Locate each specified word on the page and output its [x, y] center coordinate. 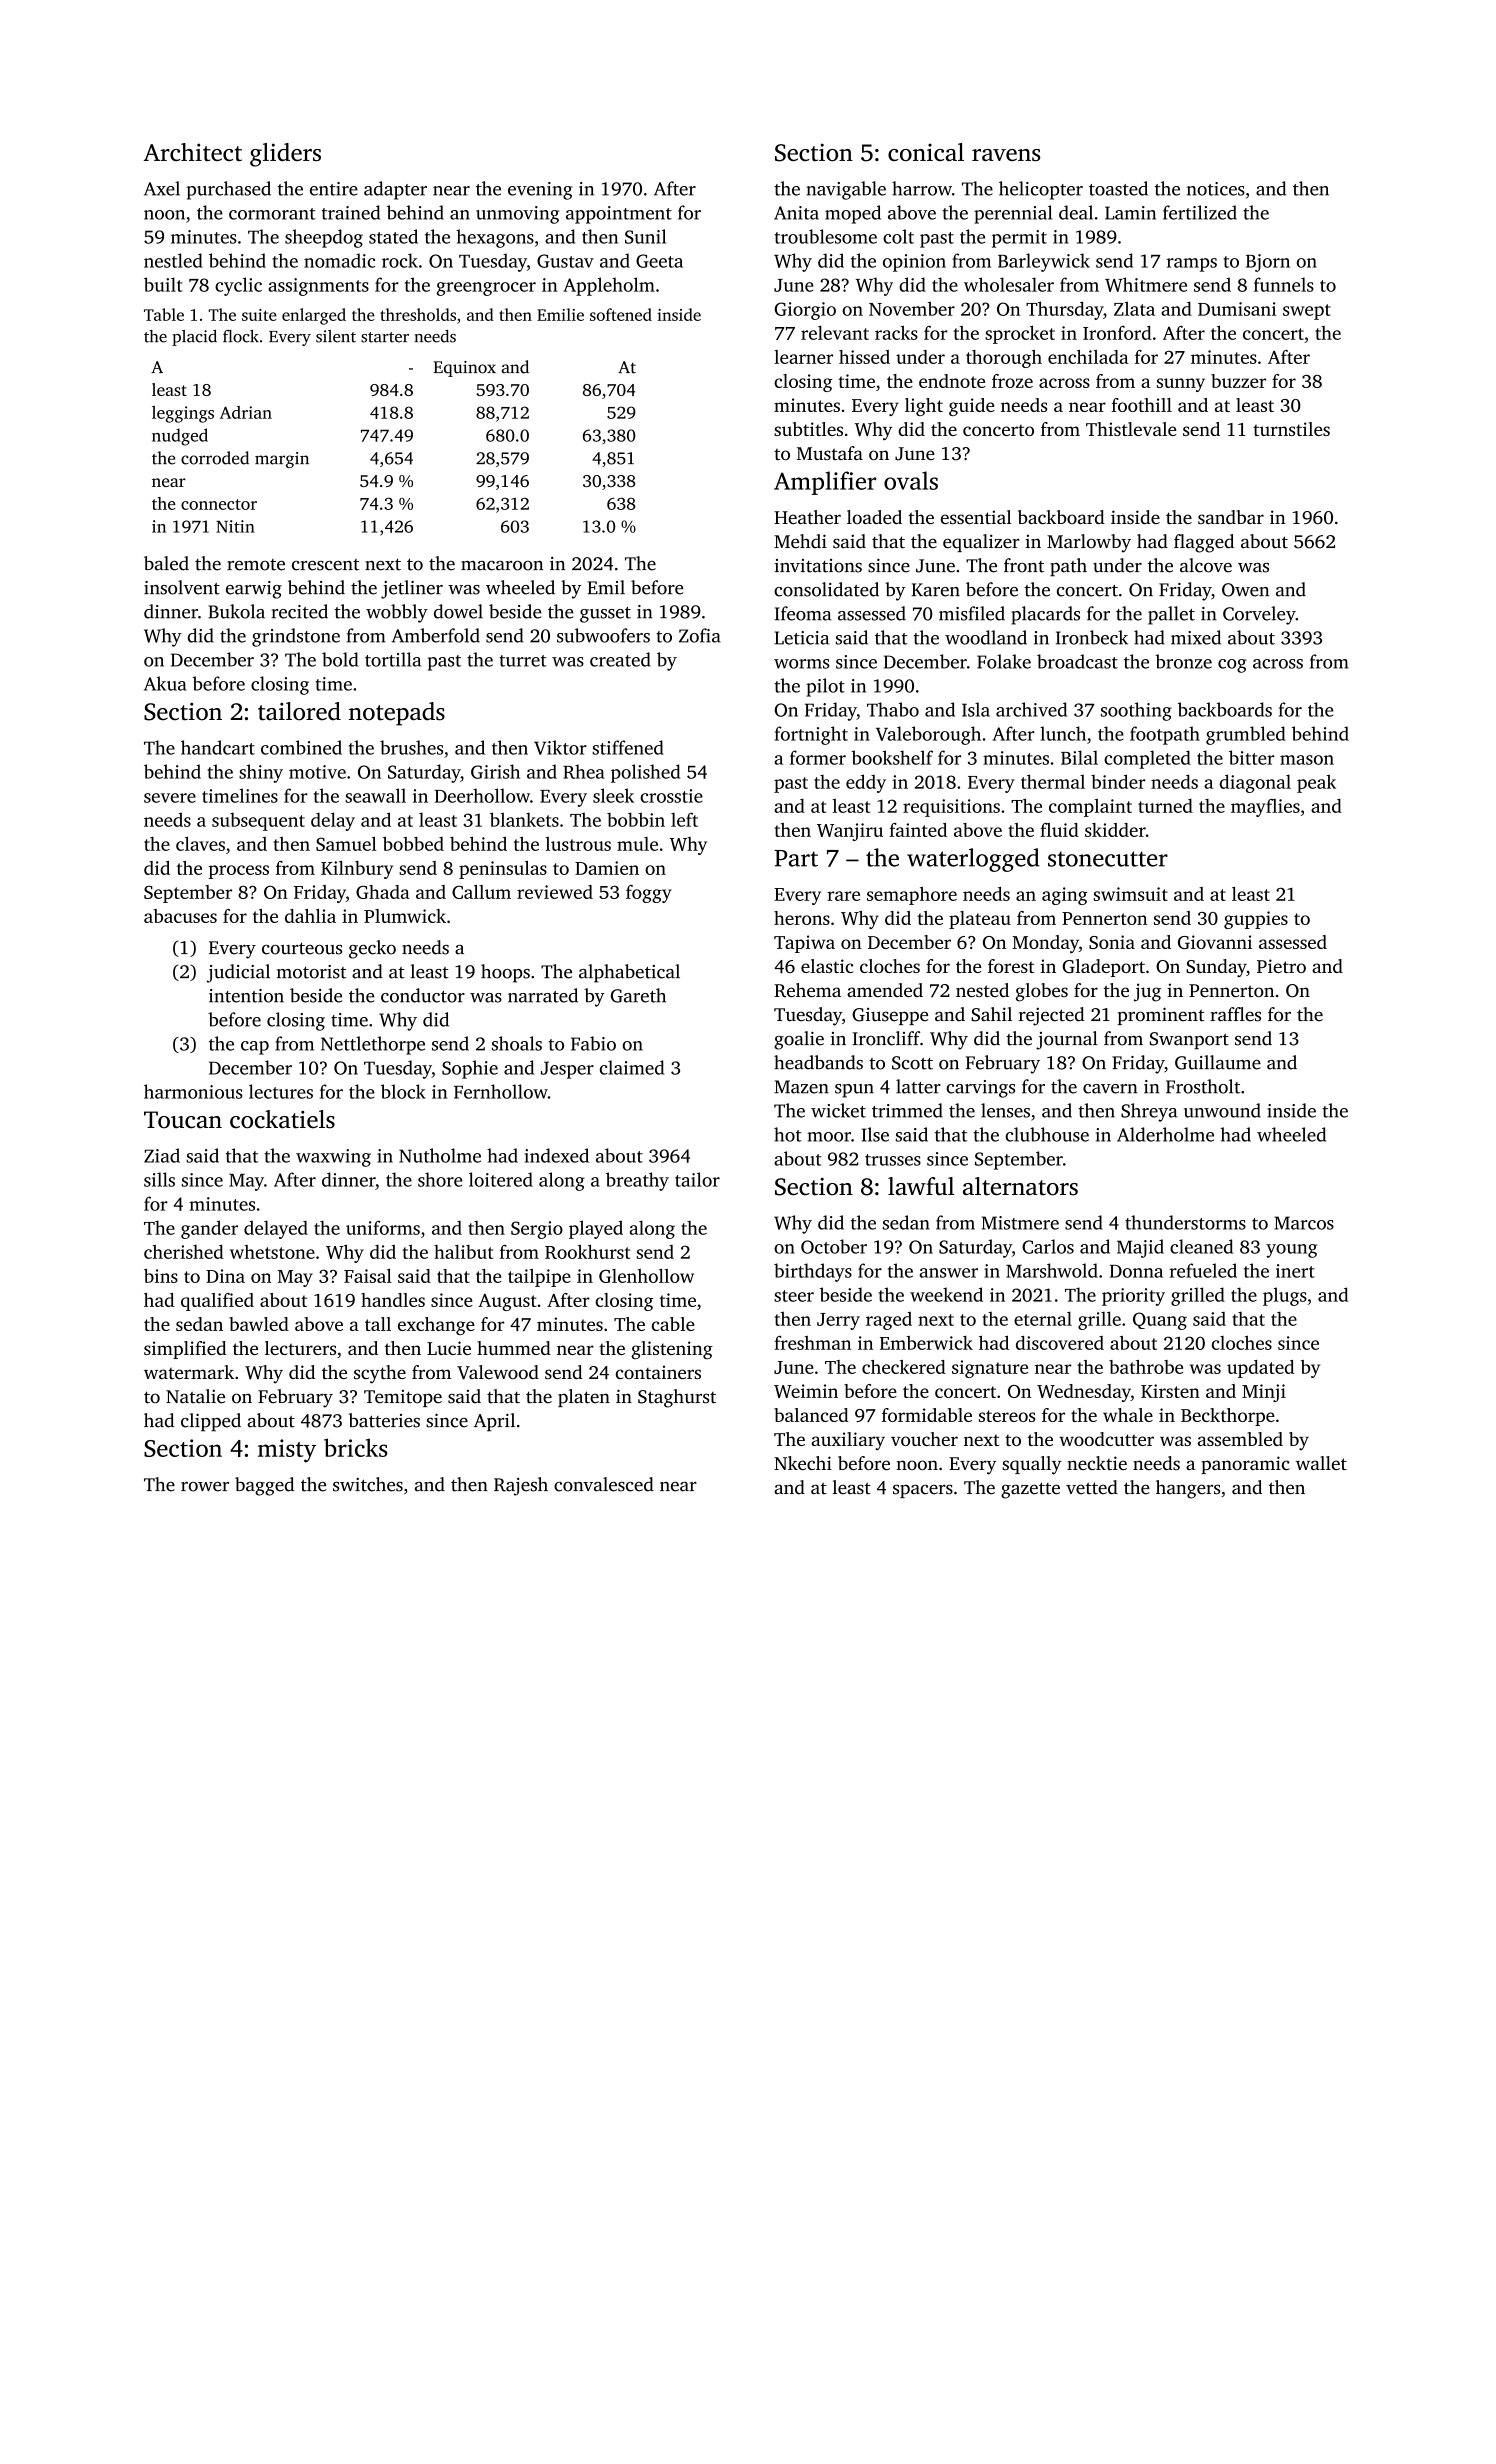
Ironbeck [1092, 637]
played [596, 1229]
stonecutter [1108, 859]
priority [1133, 1297]
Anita [796, 213]
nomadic [339, 260]
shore [440, 1179]
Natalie [195, 1396]
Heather [807, 517]
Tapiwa [804, 944]
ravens [1006, 155]
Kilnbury [357, 870]
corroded [215, 458]
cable [673, 1324]
